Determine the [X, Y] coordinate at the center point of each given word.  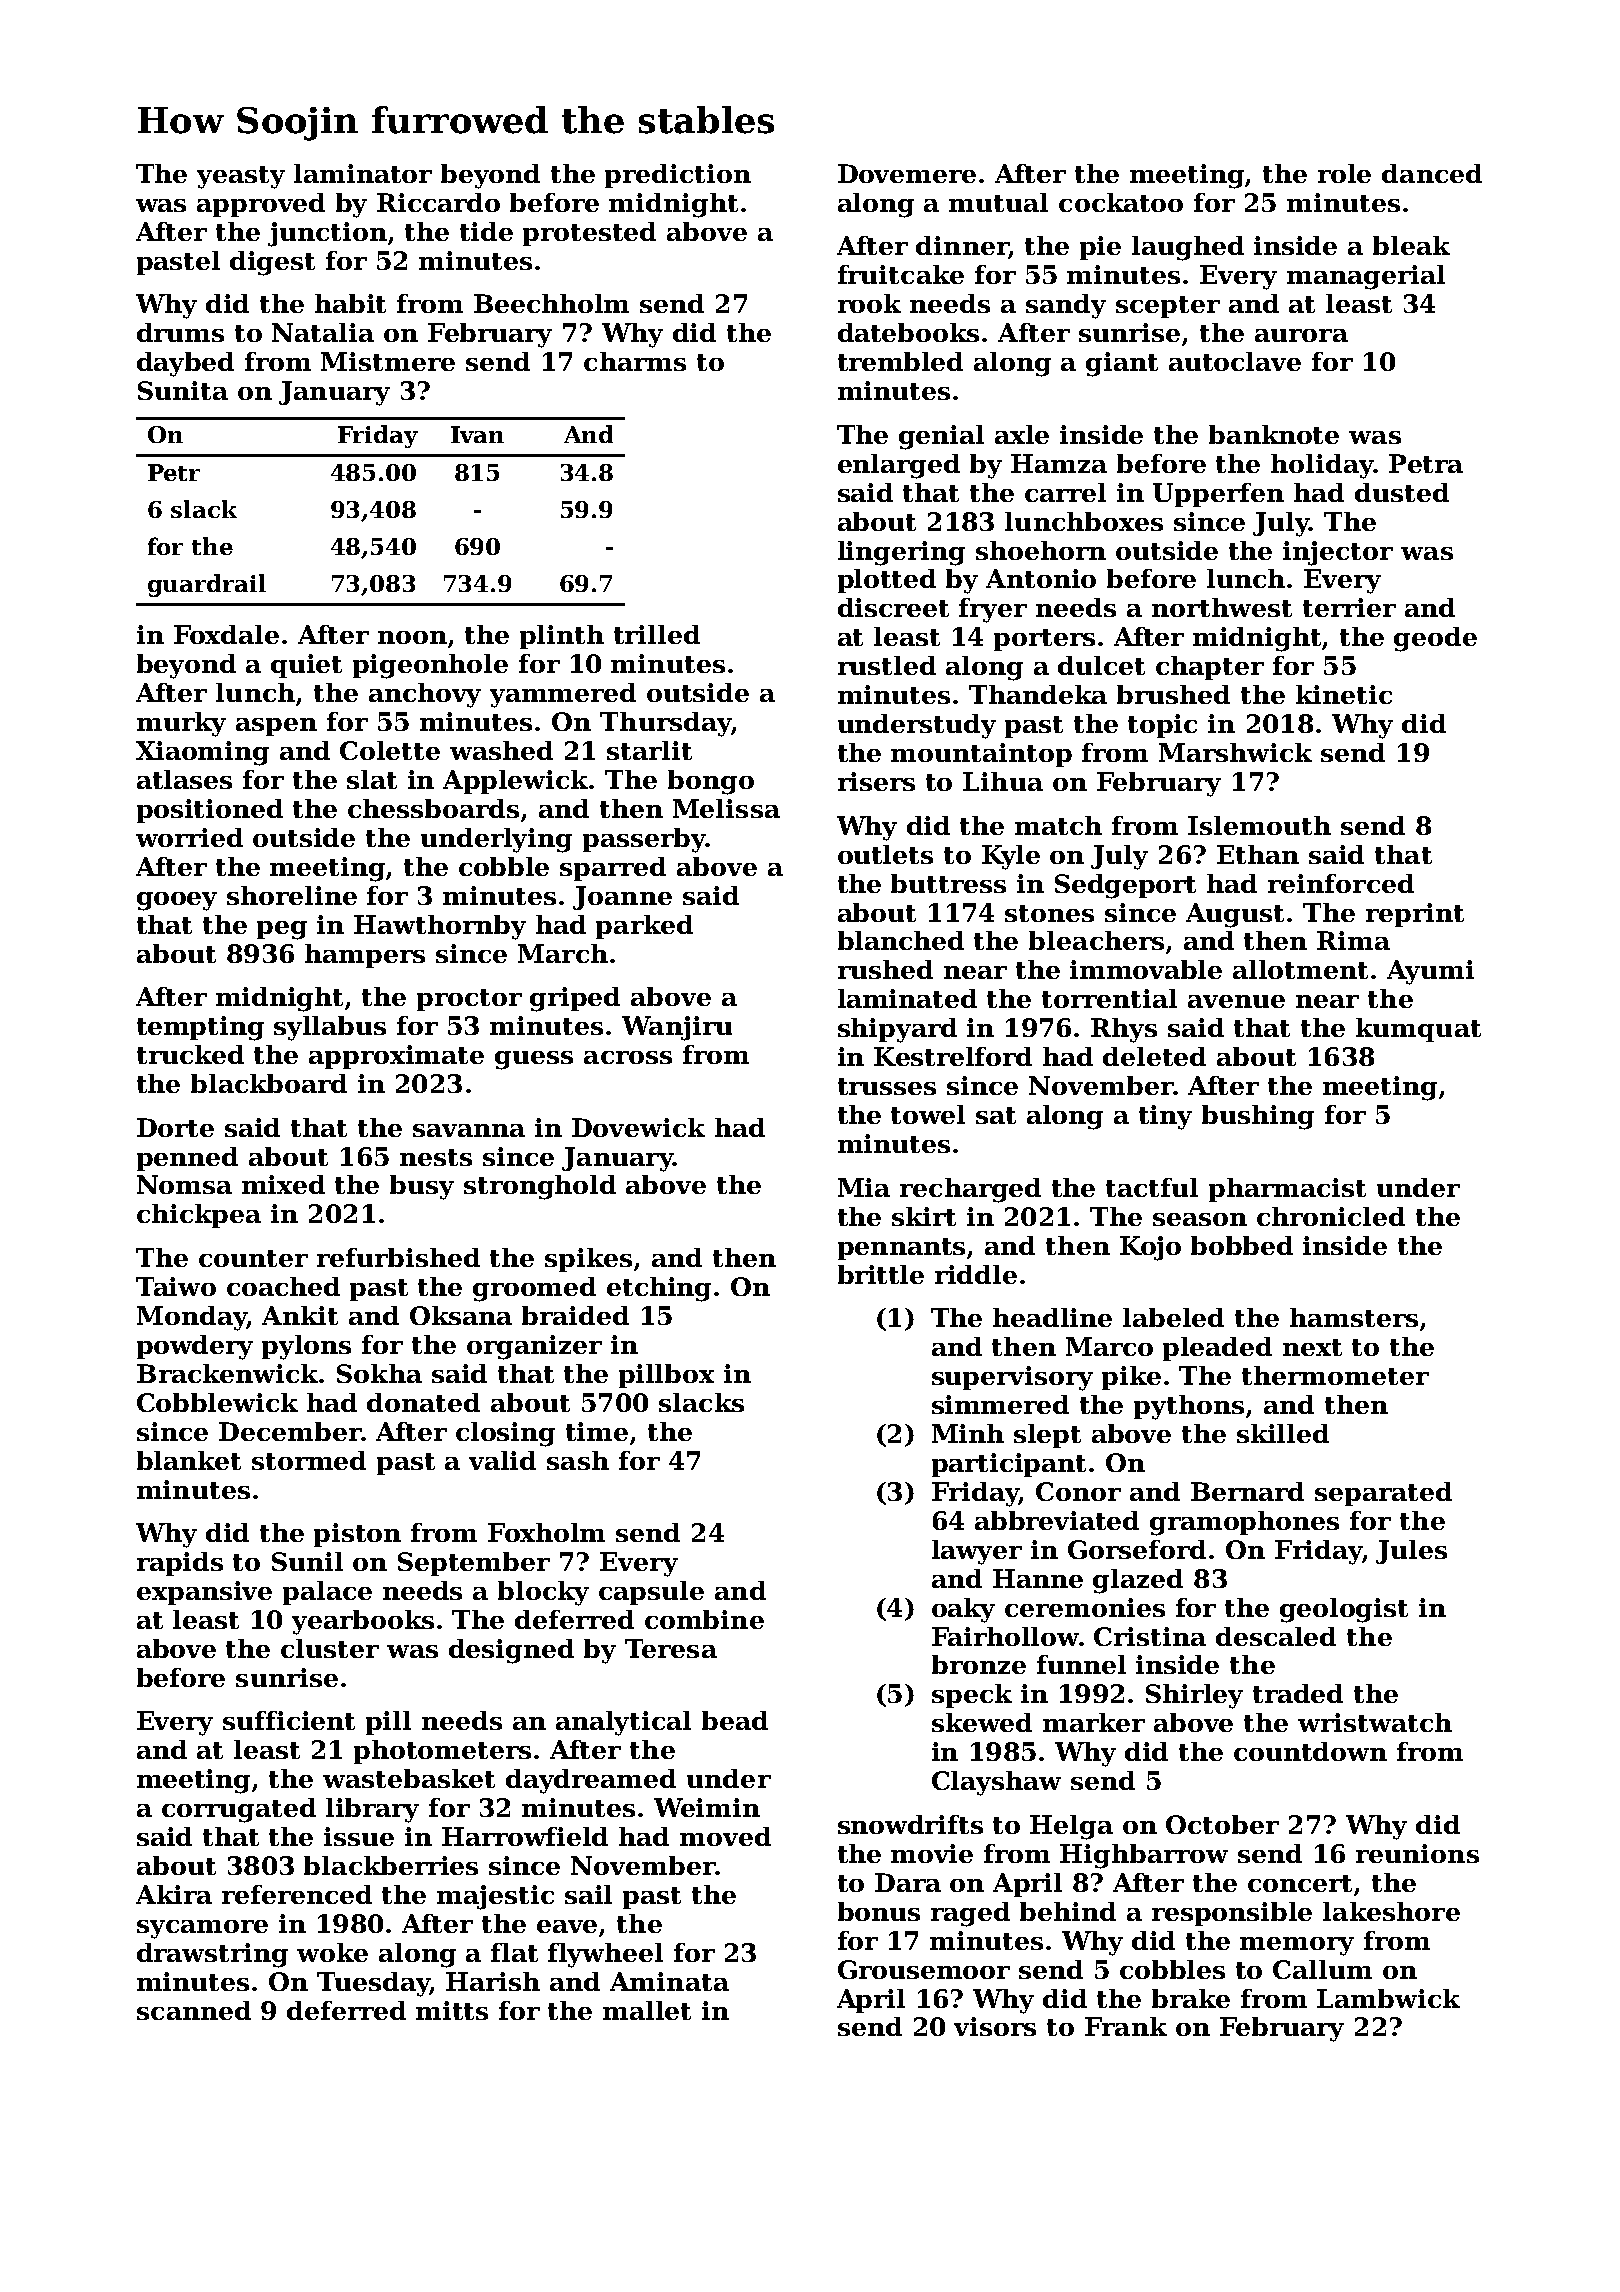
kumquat [1418, 1030]
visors [995, 2026]
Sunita [183, 390]
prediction [678, 176]
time [597, 1431]
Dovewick [638, 1127]
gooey [177, 901]
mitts [452, 2010]
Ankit [300, 1315]
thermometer [1335, 1375]
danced [1432, 173]
